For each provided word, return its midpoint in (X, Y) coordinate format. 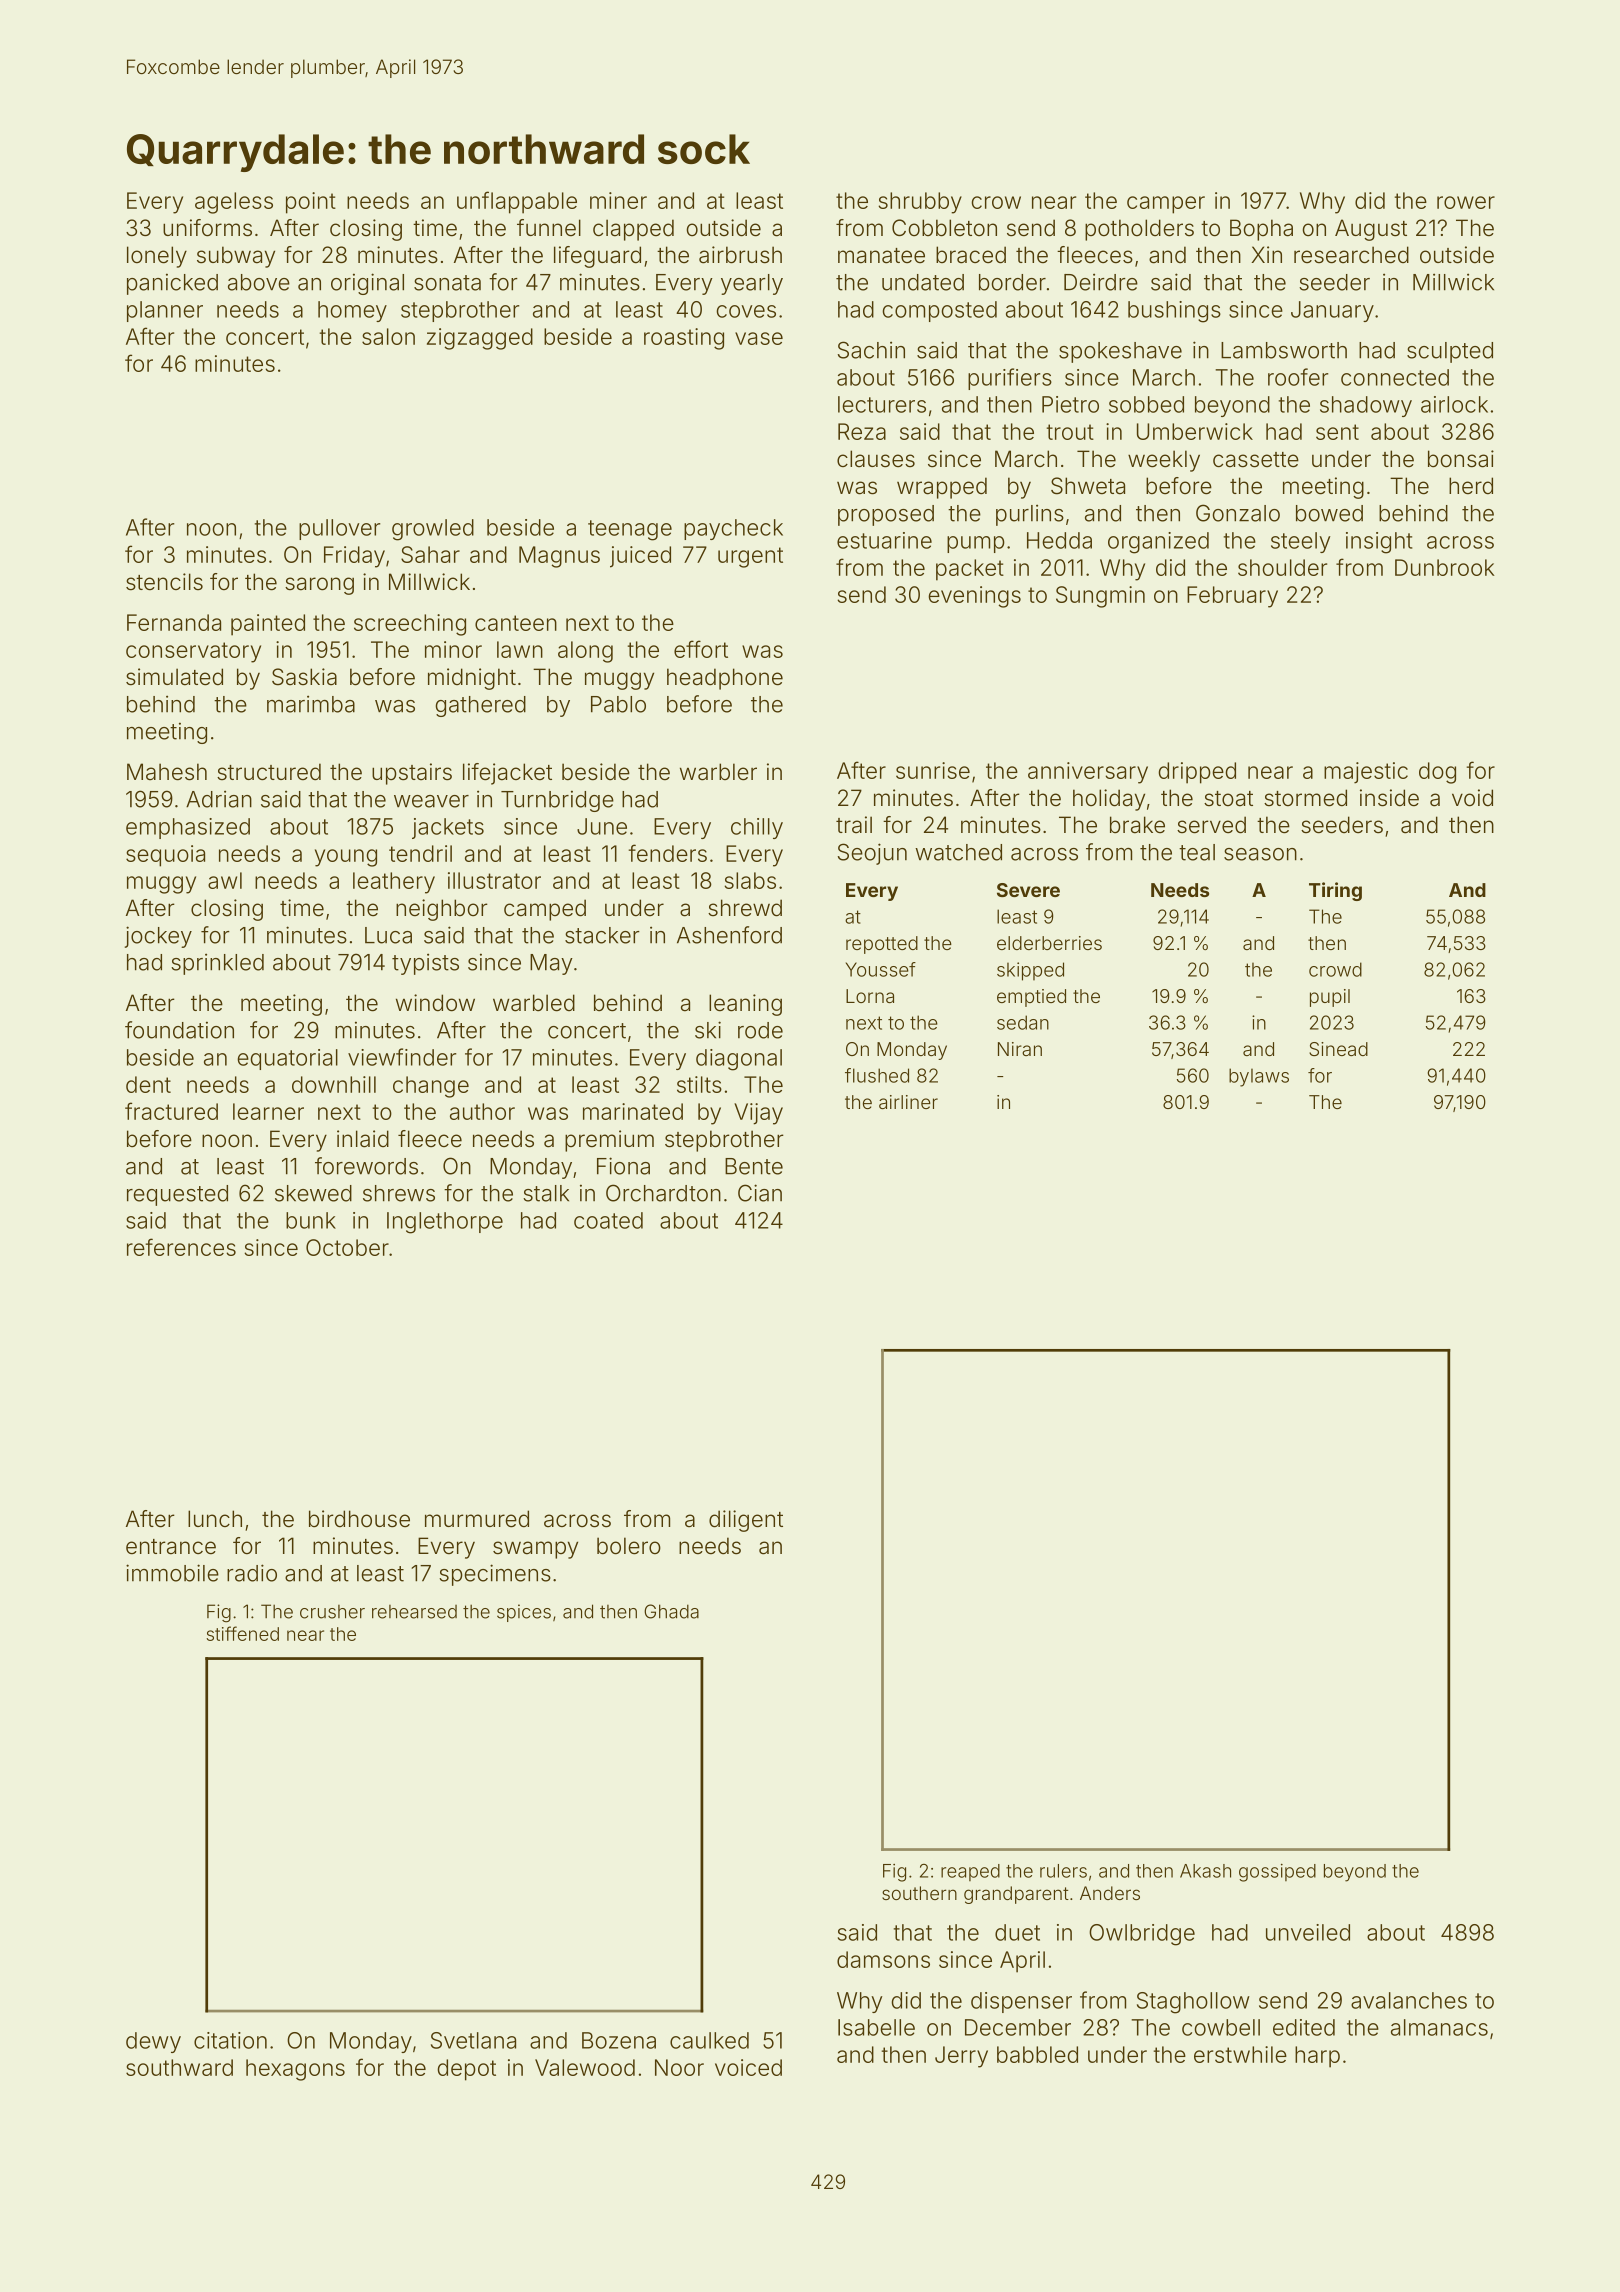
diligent (746, 1521)
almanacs (1439, 2027)
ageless (234, 203)
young (346, 858)
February (1232, 597)
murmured (477, 1519)
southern (919, 1893)
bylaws (1259, 1077)
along (585, 652)
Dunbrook (1445, 567)
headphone (725, 679)
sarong (319, 586)
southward (179, 2067)
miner (618, 200)
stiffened (242, 1633)
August (1371, 230)
